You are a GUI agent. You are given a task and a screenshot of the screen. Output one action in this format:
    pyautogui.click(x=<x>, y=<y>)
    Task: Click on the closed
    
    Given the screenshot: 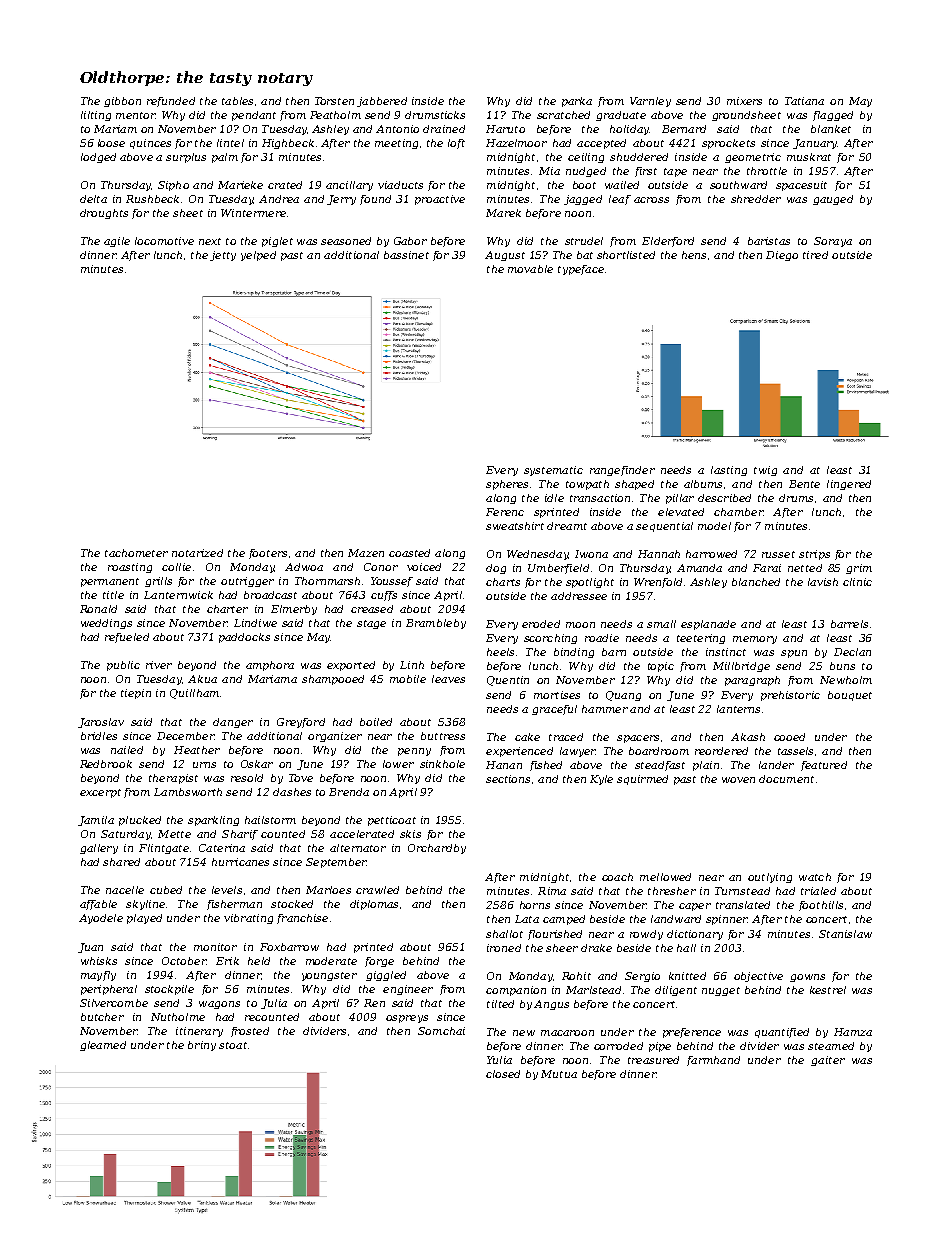 What is the action you would take?
    pyautogui.click(x=503, y=1074)
